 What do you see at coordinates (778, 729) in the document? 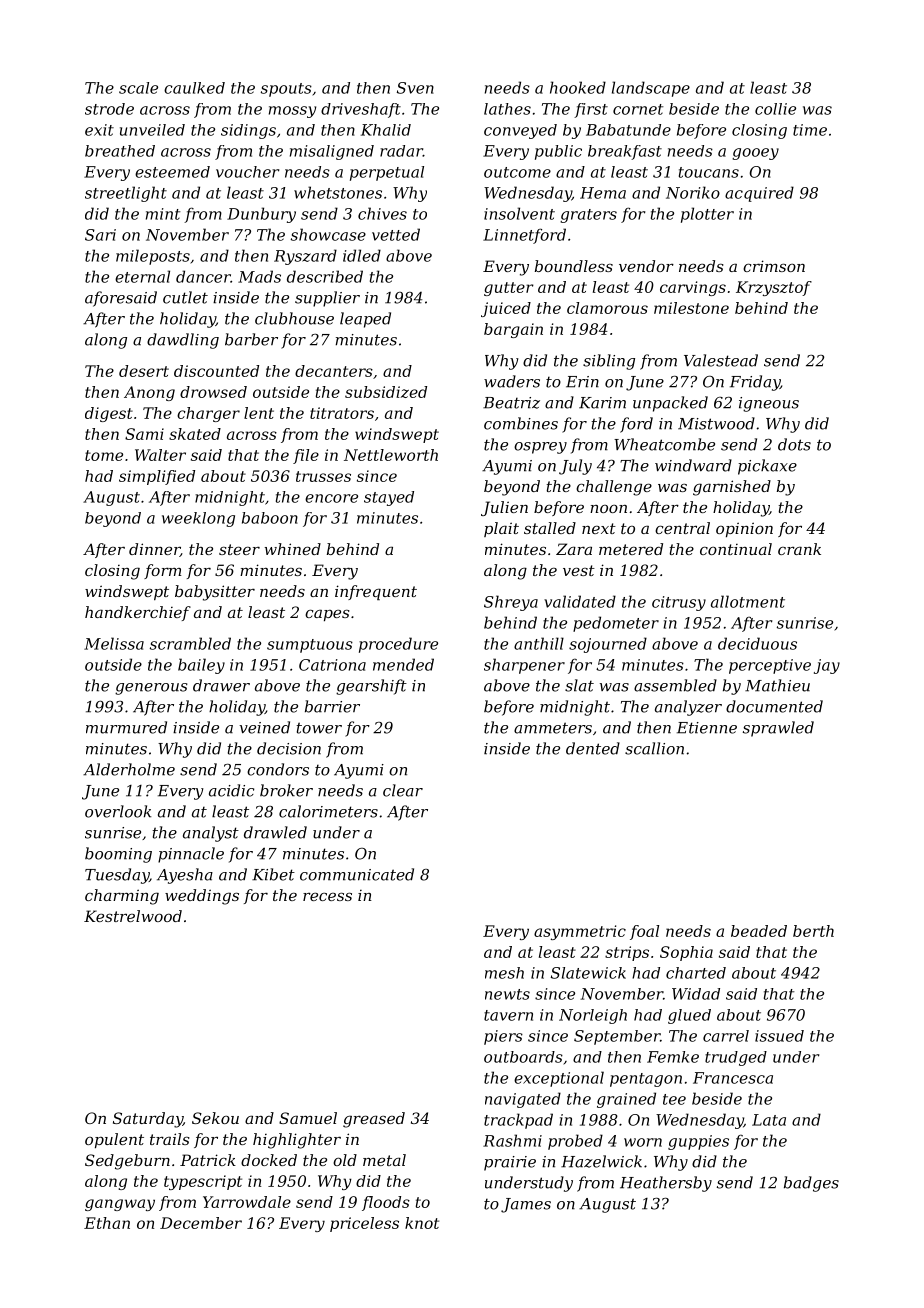
I see `sprawled` at bounding box center [778, 729].
